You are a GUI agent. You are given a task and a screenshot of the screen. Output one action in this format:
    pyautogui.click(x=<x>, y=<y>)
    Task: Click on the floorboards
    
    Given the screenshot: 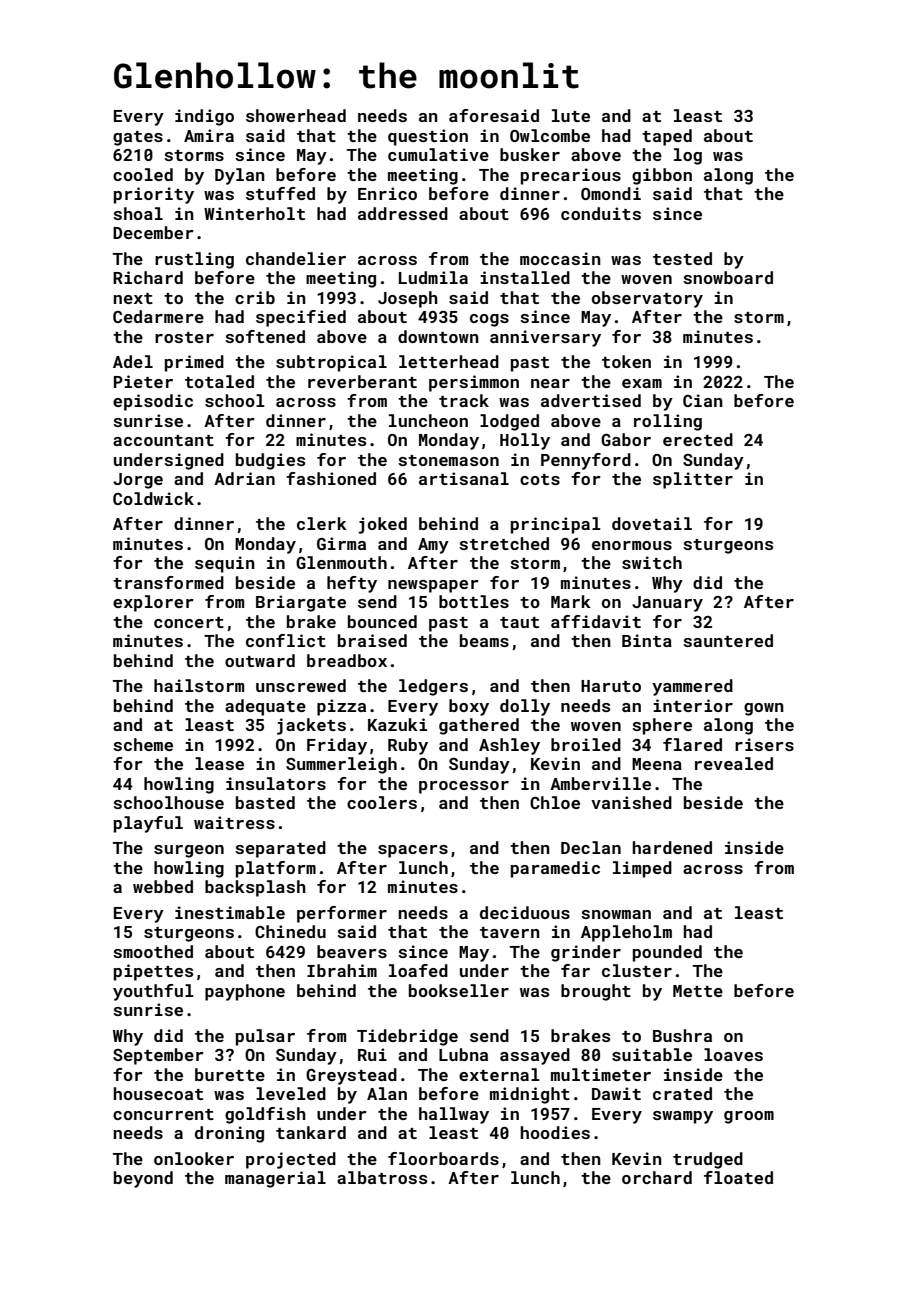 What is the action you would take?
    pyautogui.click(x=443, y=1158)
